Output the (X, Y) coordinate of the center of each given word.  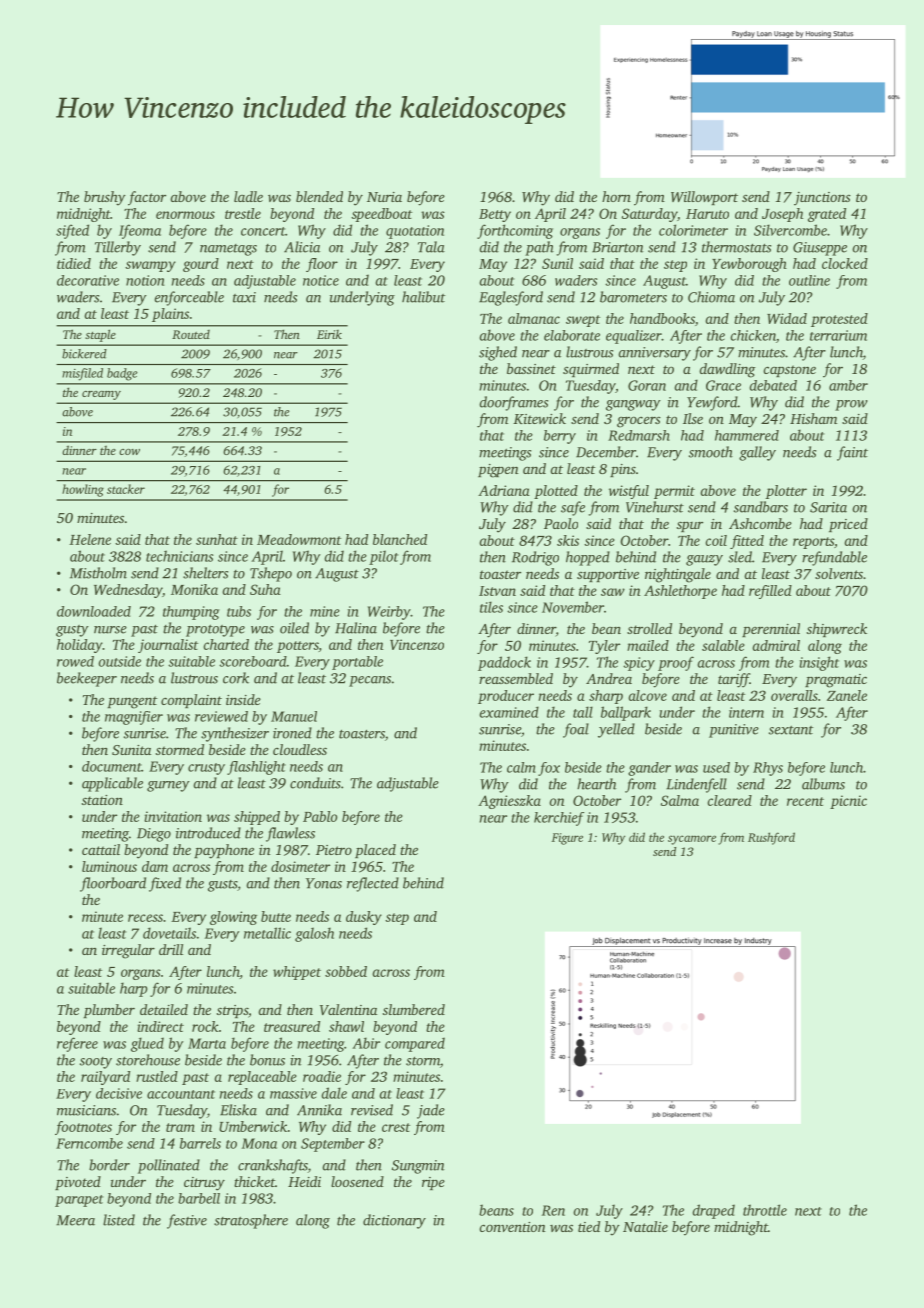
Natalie (645, 1226)
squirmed (591, 370)
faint (852, 453)
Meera (75, 1220)
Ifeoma (140, 231)
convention (512, 1227)
